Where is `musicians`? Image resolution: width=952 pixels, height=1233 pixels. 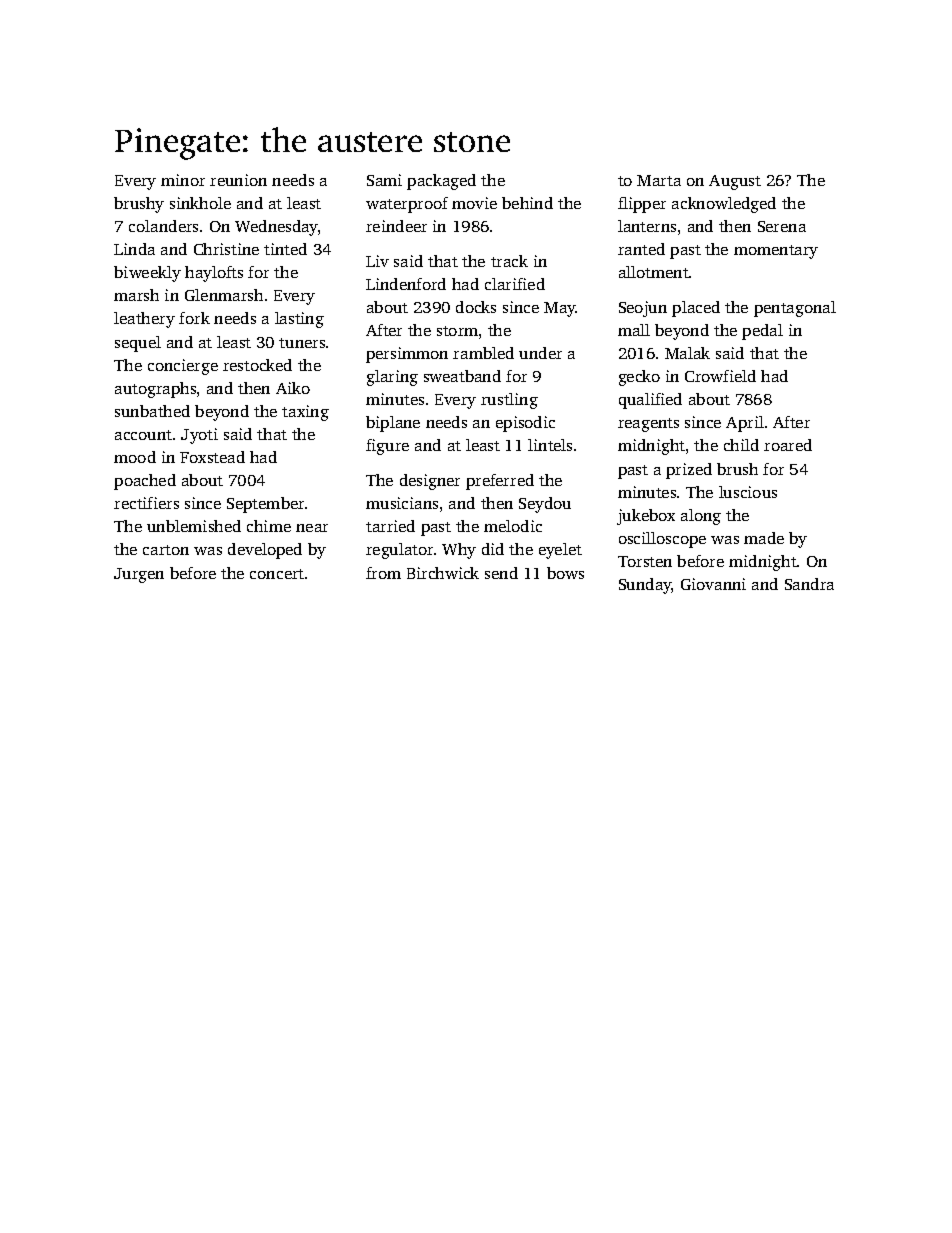 musicians is located at coordinates (402, 503).
